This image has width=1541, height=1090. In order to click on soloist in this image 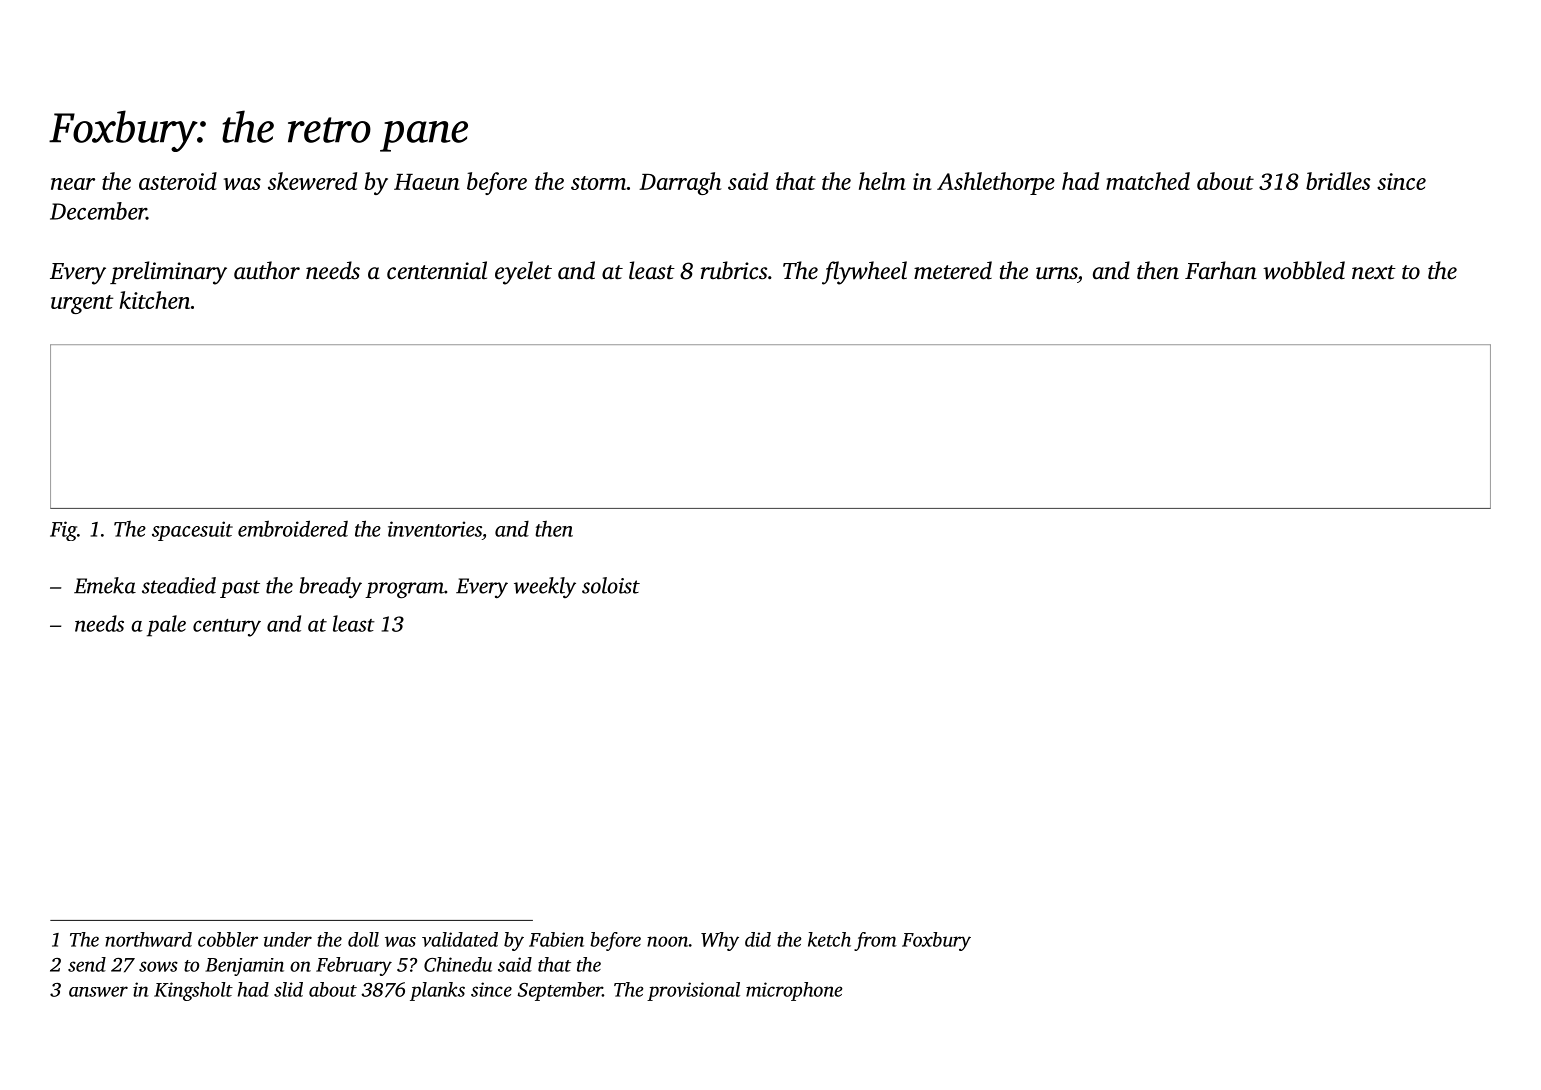, I will do `click(611, 585)`.
